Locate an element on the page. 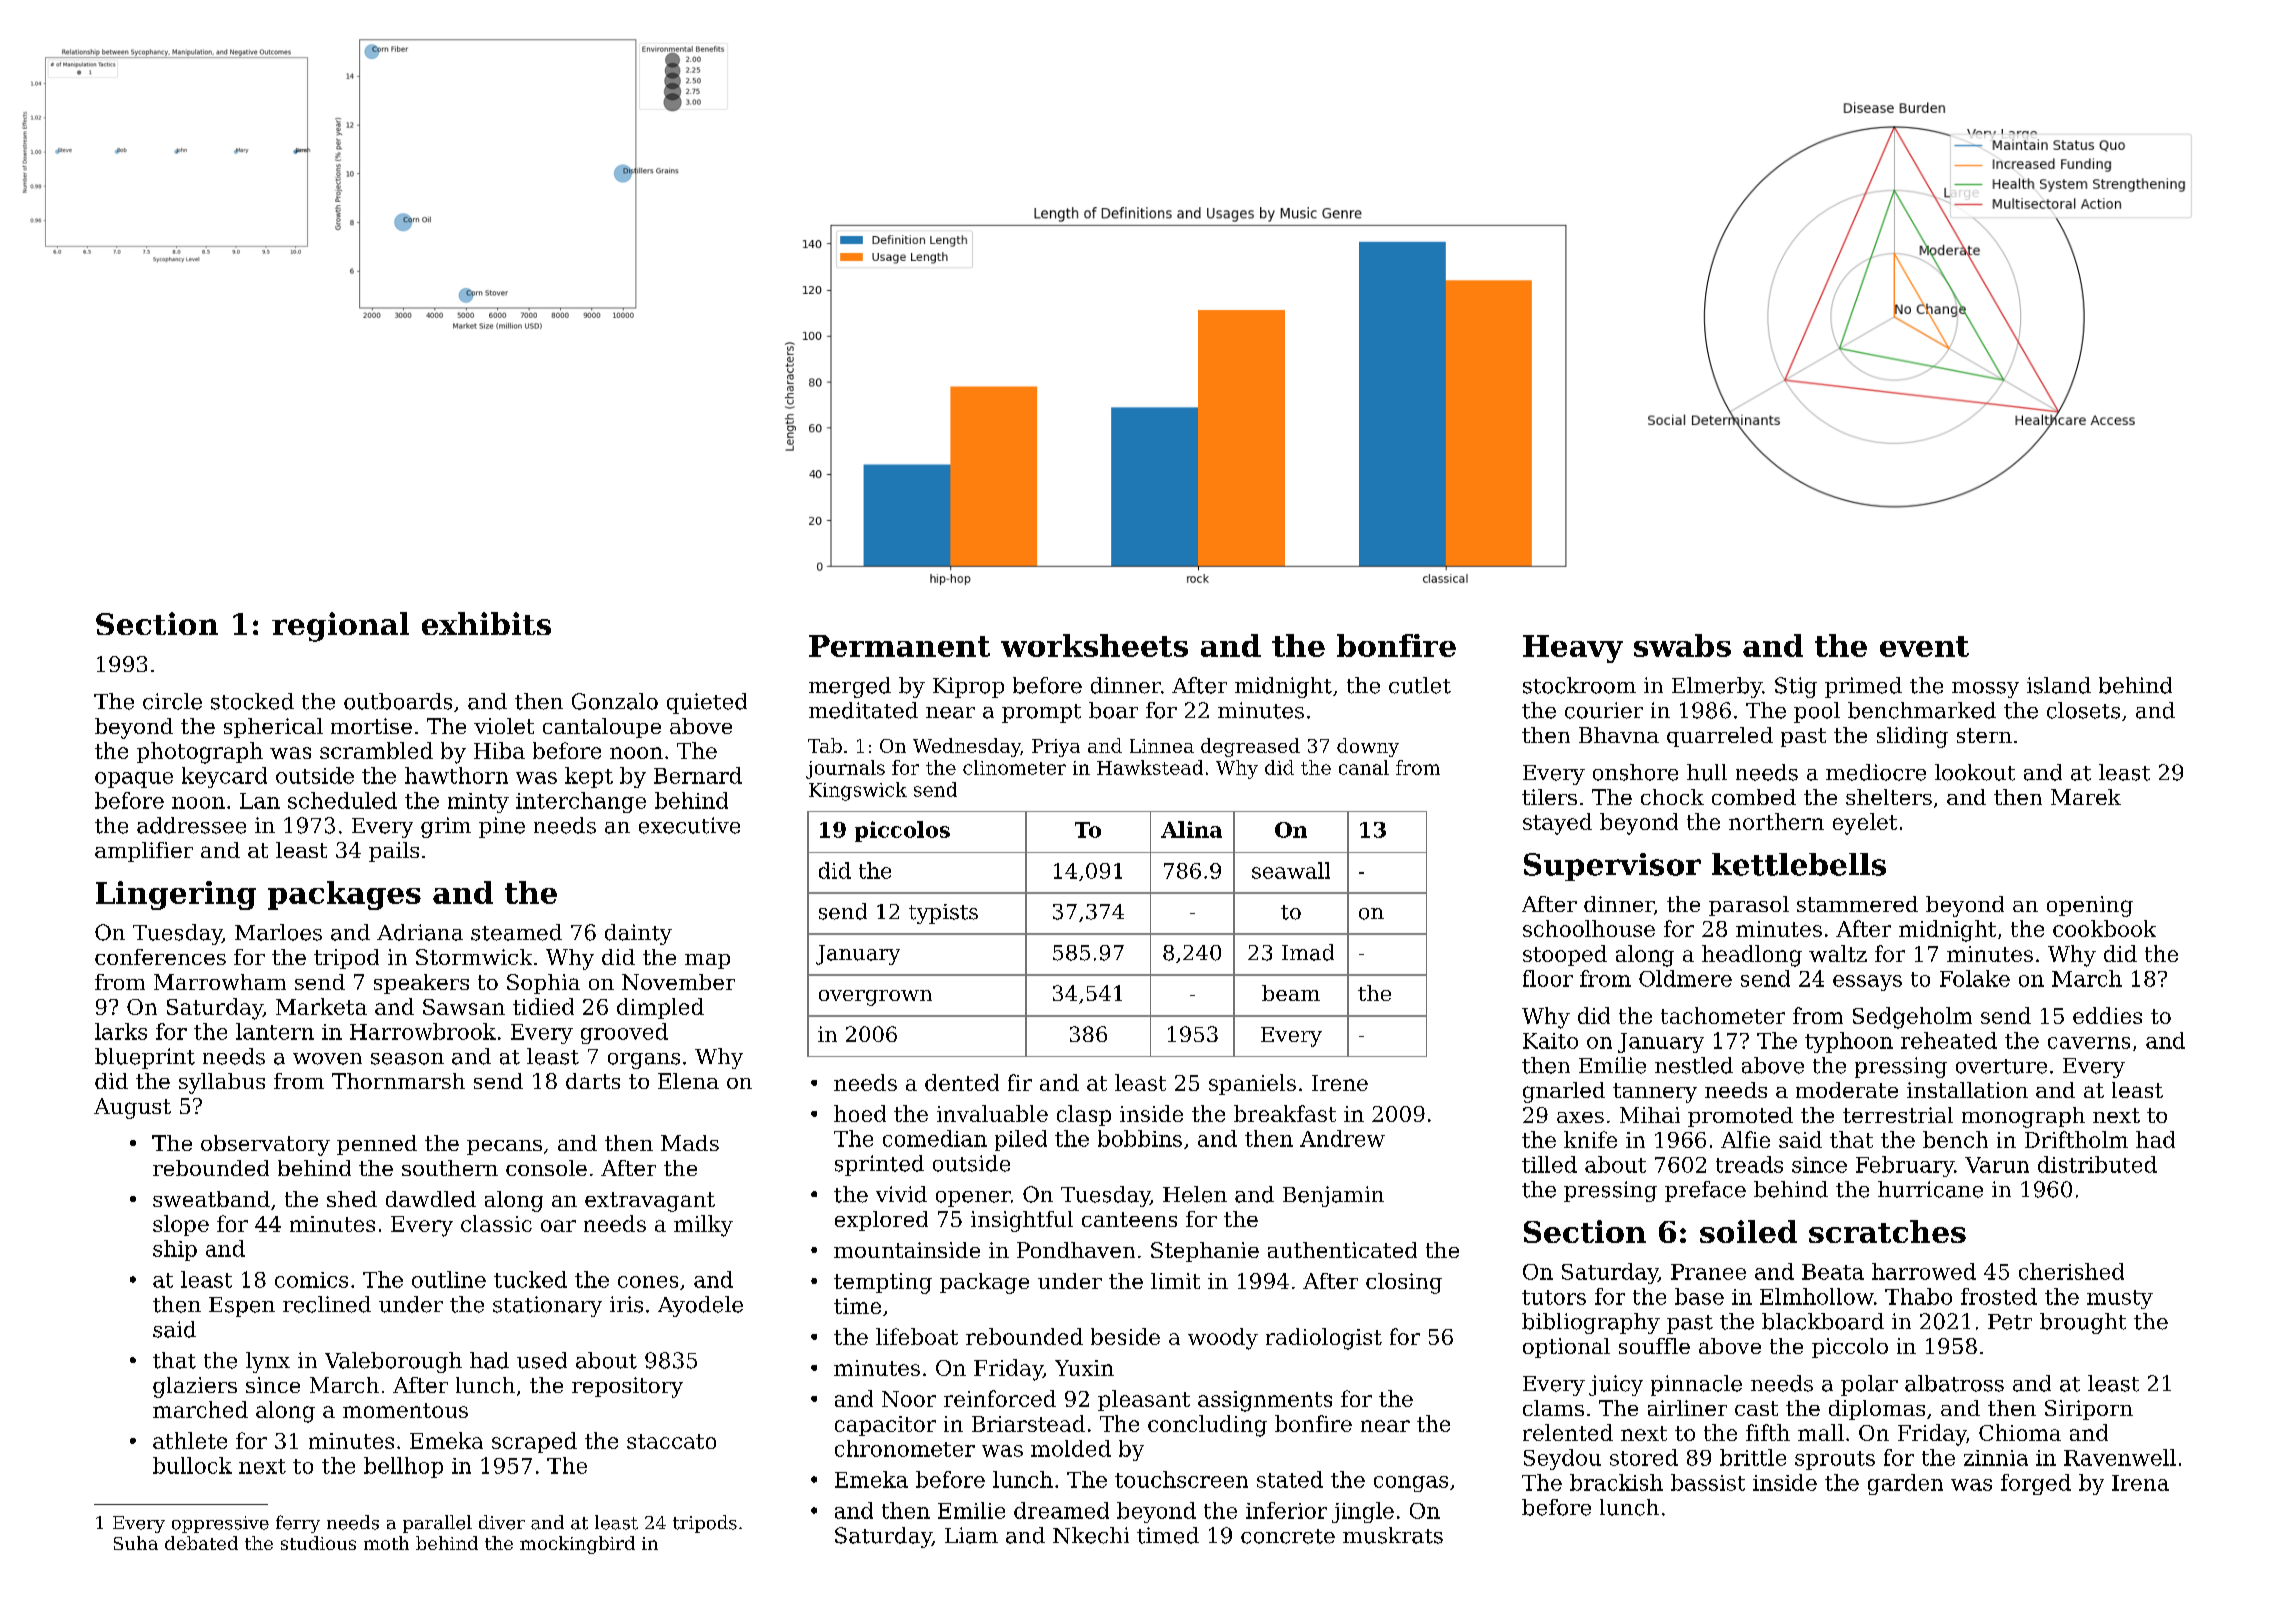 This image has width=2282, height=1614. Marrowham is located at coordinates (220, 982).
